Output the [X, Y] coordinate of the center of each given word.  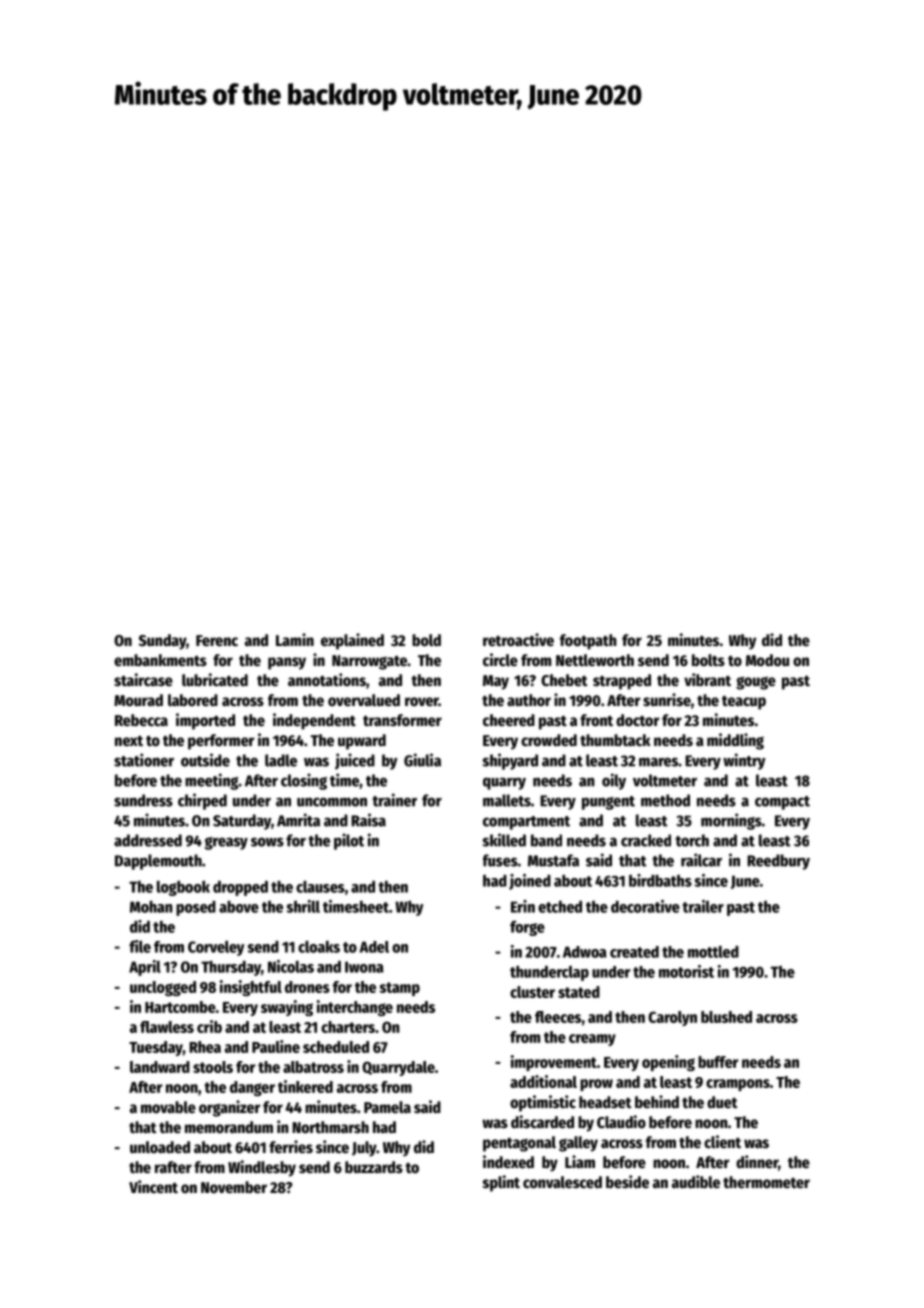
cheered [509, 720]
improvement [554, 1063]
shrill [303, 906]
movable [168, 1107]
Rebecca [141, 720]
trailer [703, 906]
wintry [744, 761]
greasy [226, 843]
